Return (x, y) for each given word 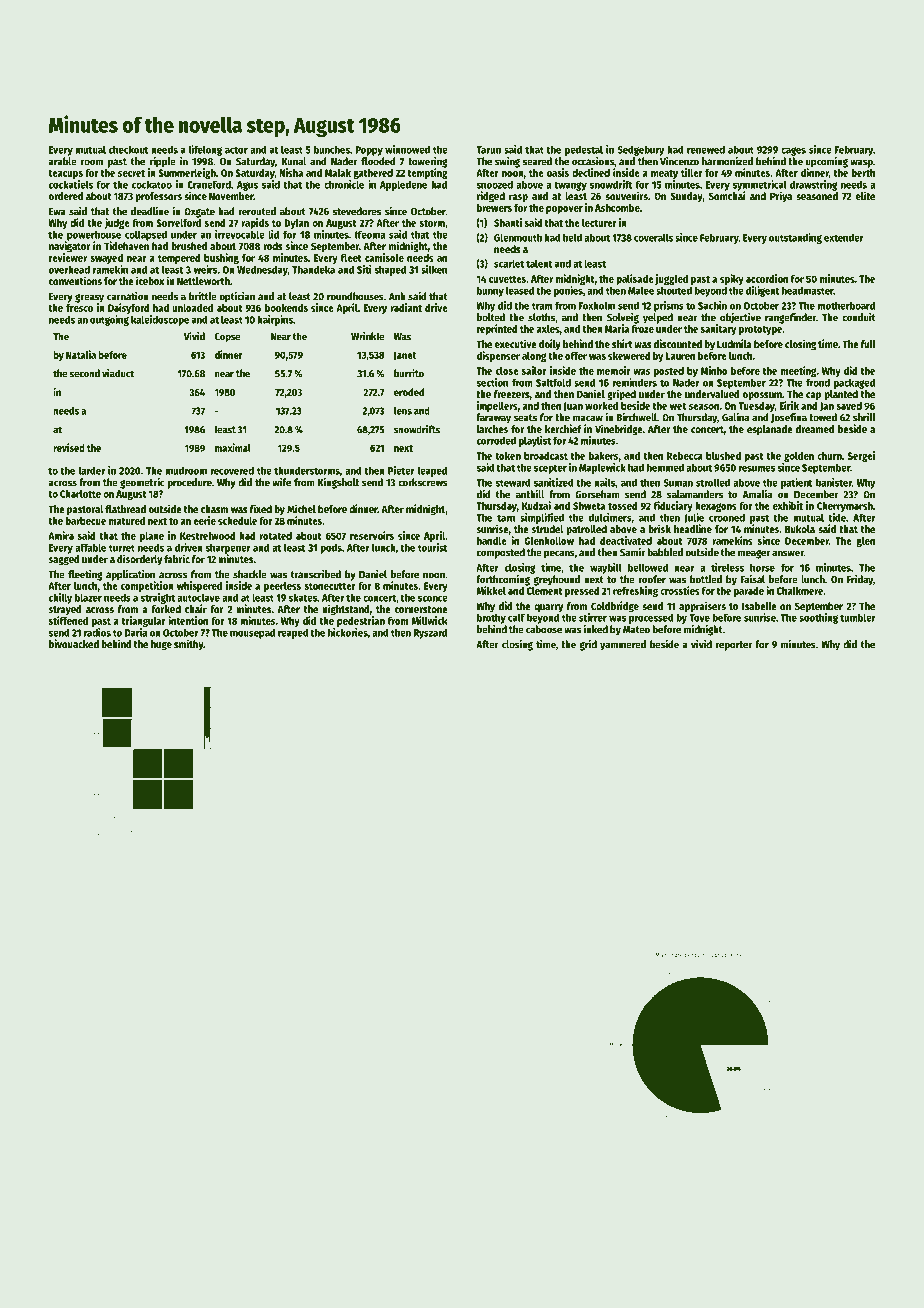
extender (844, 237)
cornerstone (421, 609)
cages (793, 151)
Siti (364, 269)
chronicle (344, 184)
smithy (188, 645)
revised (69, 447)
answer (788, 553)
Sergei (861, 456)
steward (513, 482)
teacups (65, 174)
